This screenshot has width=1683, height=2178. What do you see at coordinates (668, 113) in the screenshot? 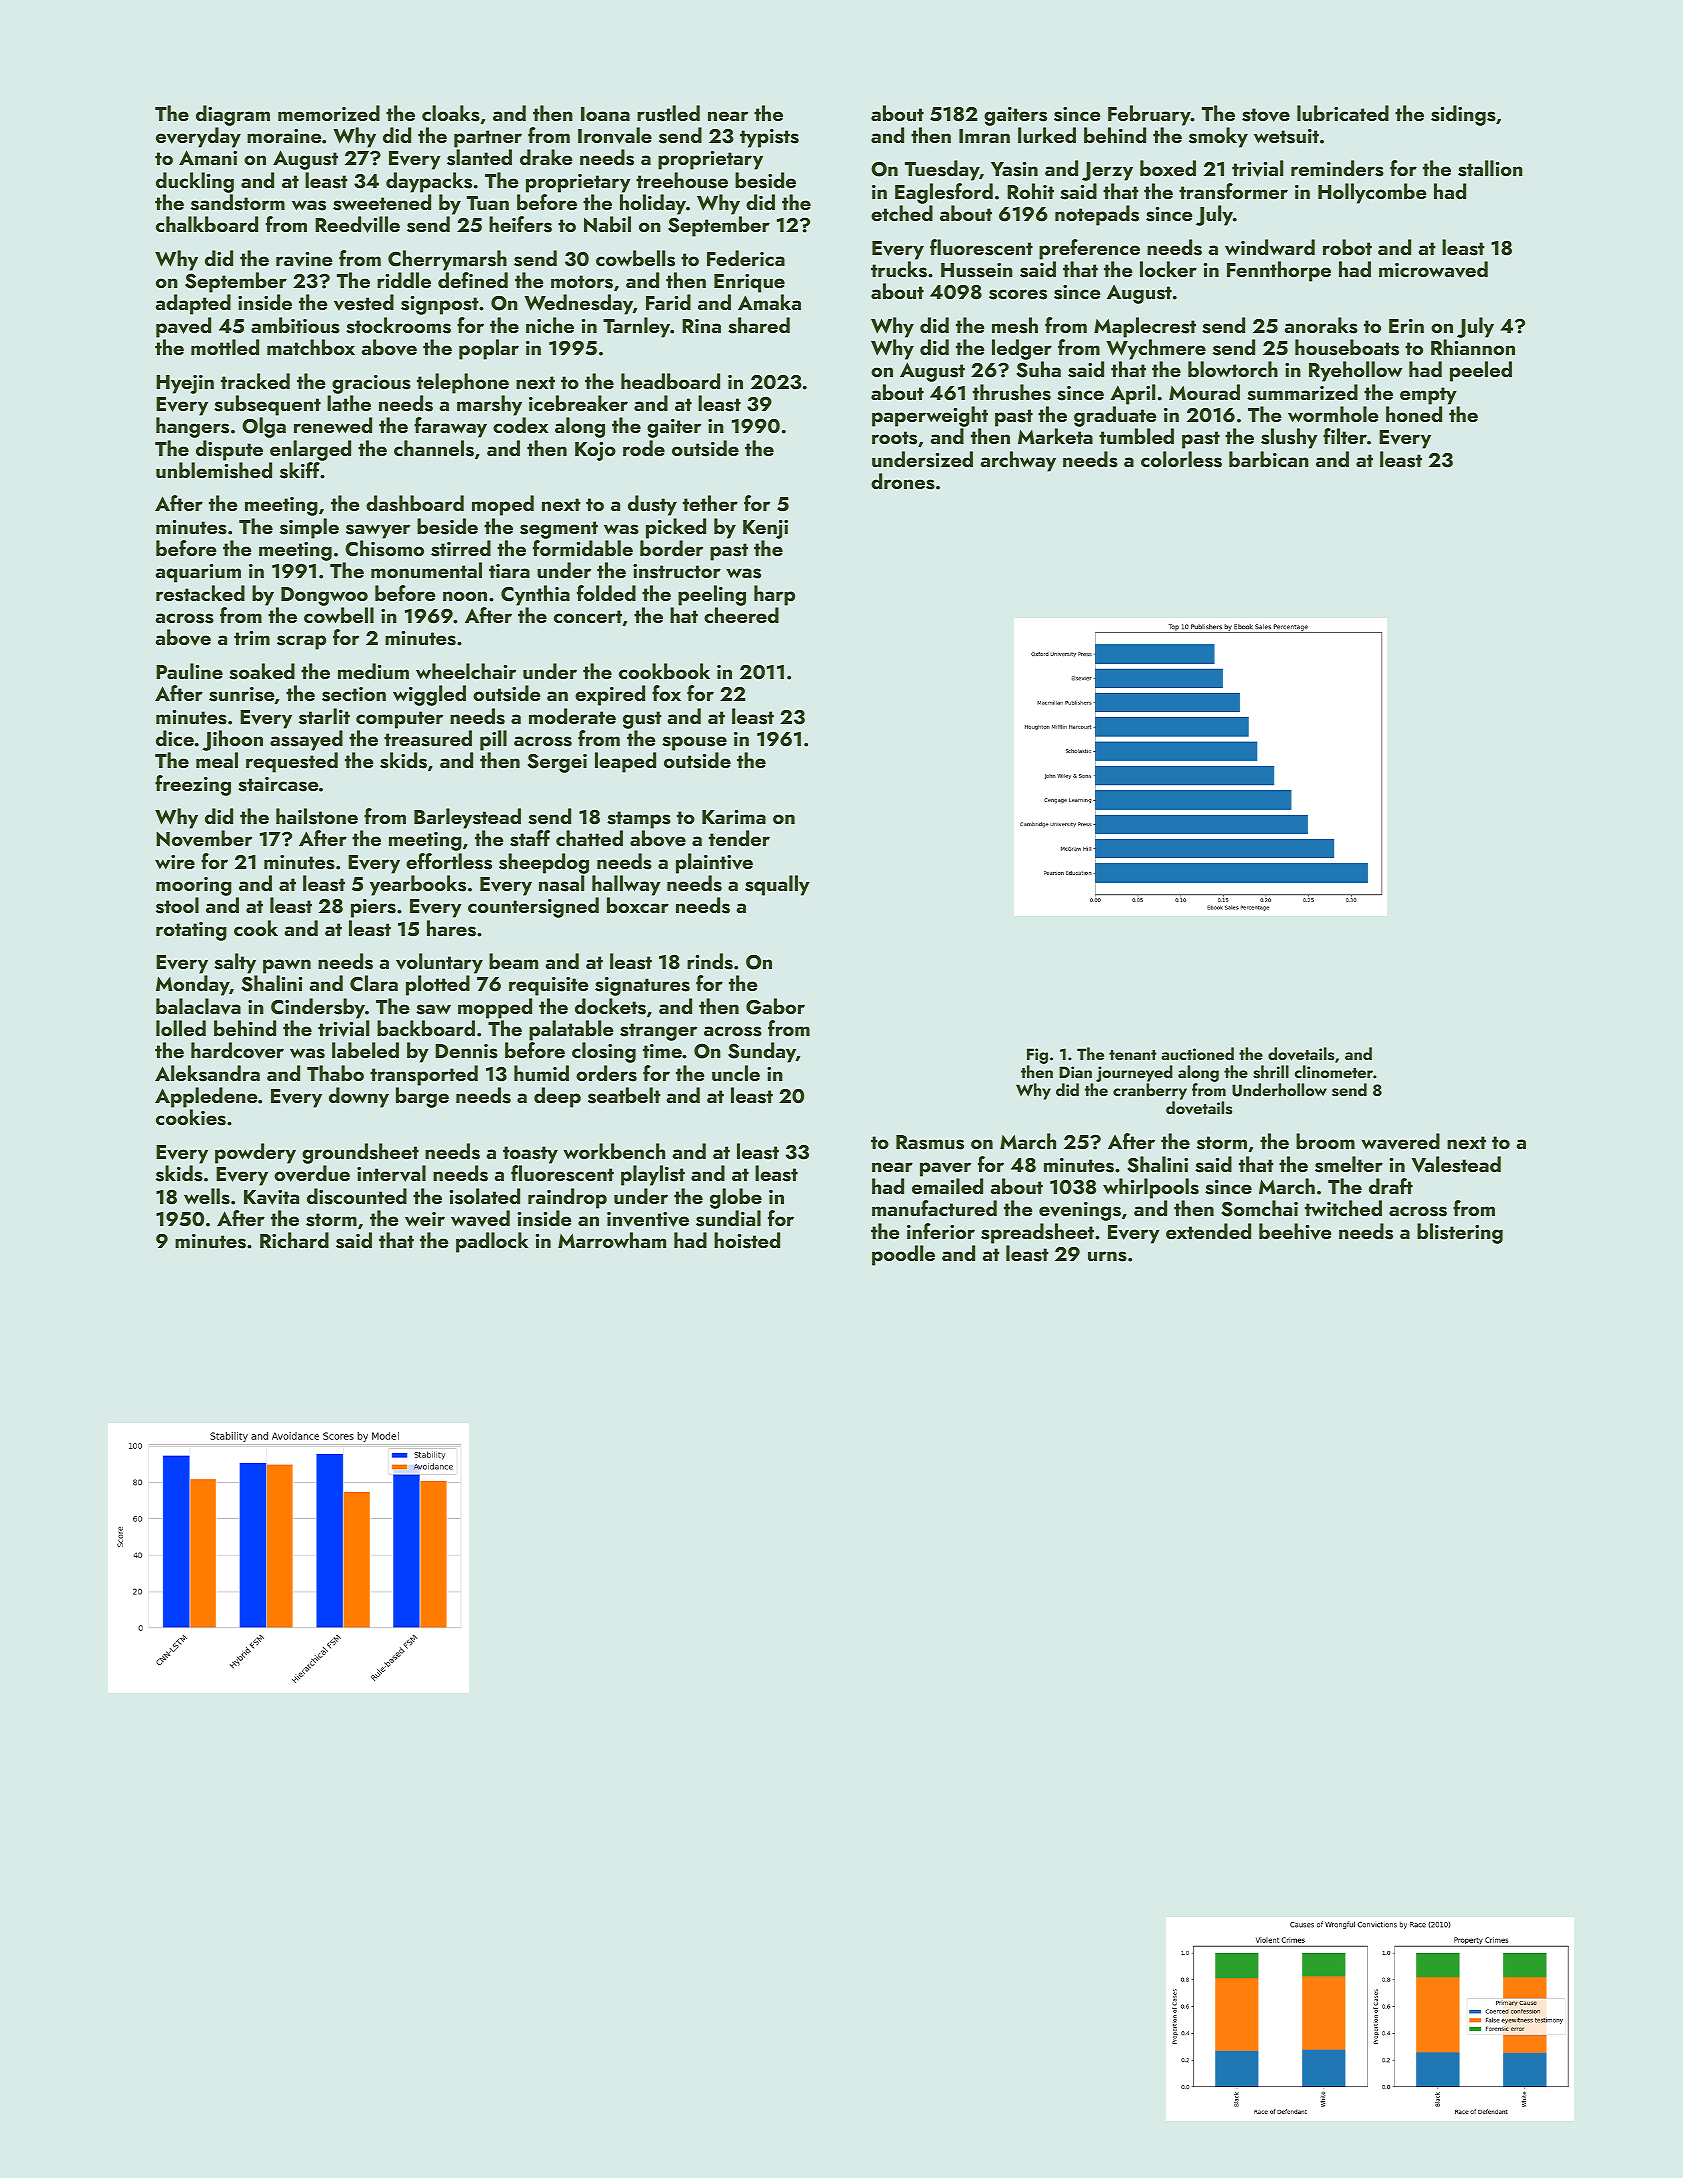
I see `rustled` at bounding box center [668, 113].
